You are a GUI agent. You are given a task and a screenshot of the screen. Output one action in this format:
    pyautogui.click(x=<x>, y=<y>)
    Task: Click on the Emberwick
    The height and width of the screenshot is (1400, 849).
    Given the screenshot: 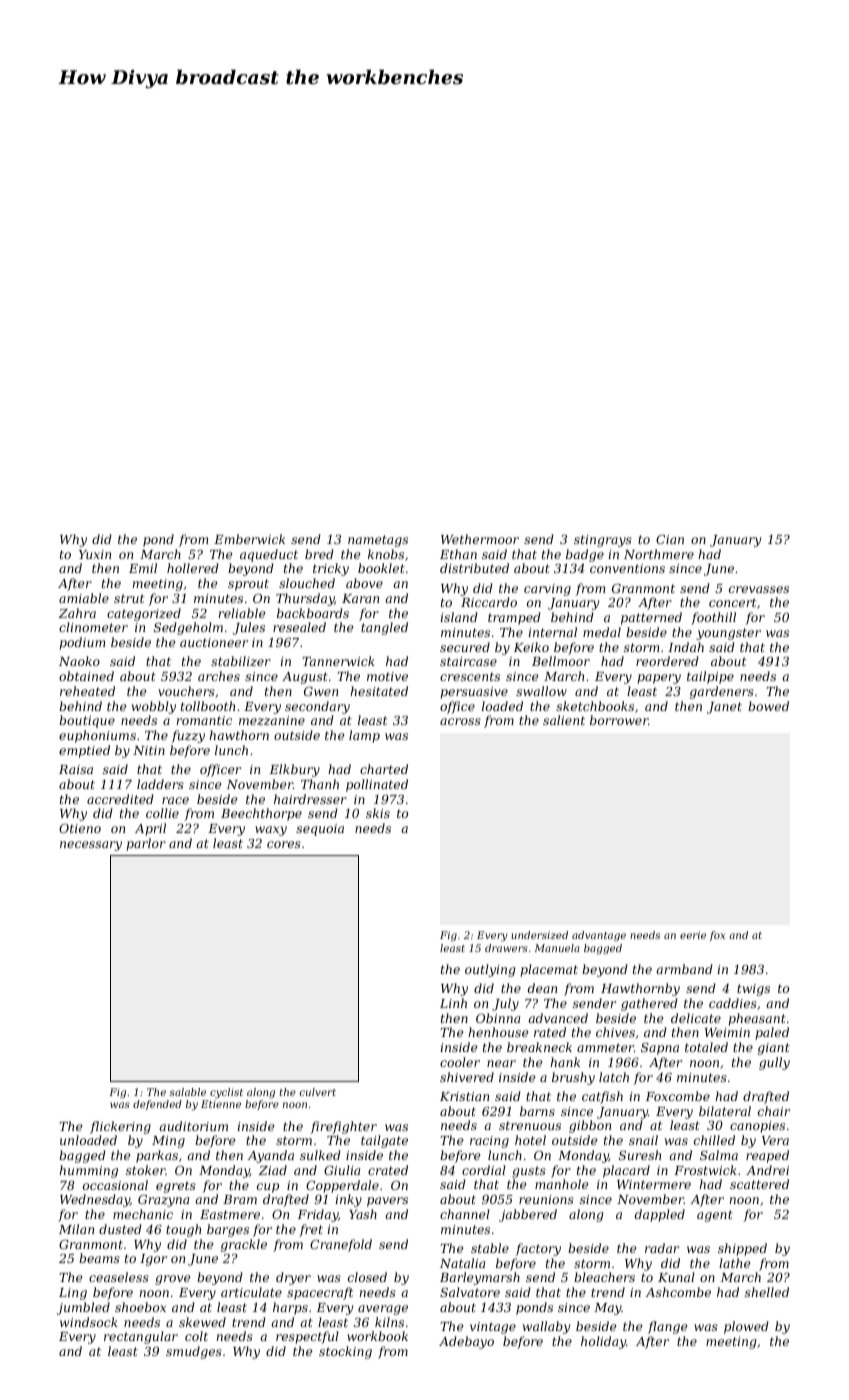 What is the action you would take?
    pyautogui.click(x=249, y=539)
